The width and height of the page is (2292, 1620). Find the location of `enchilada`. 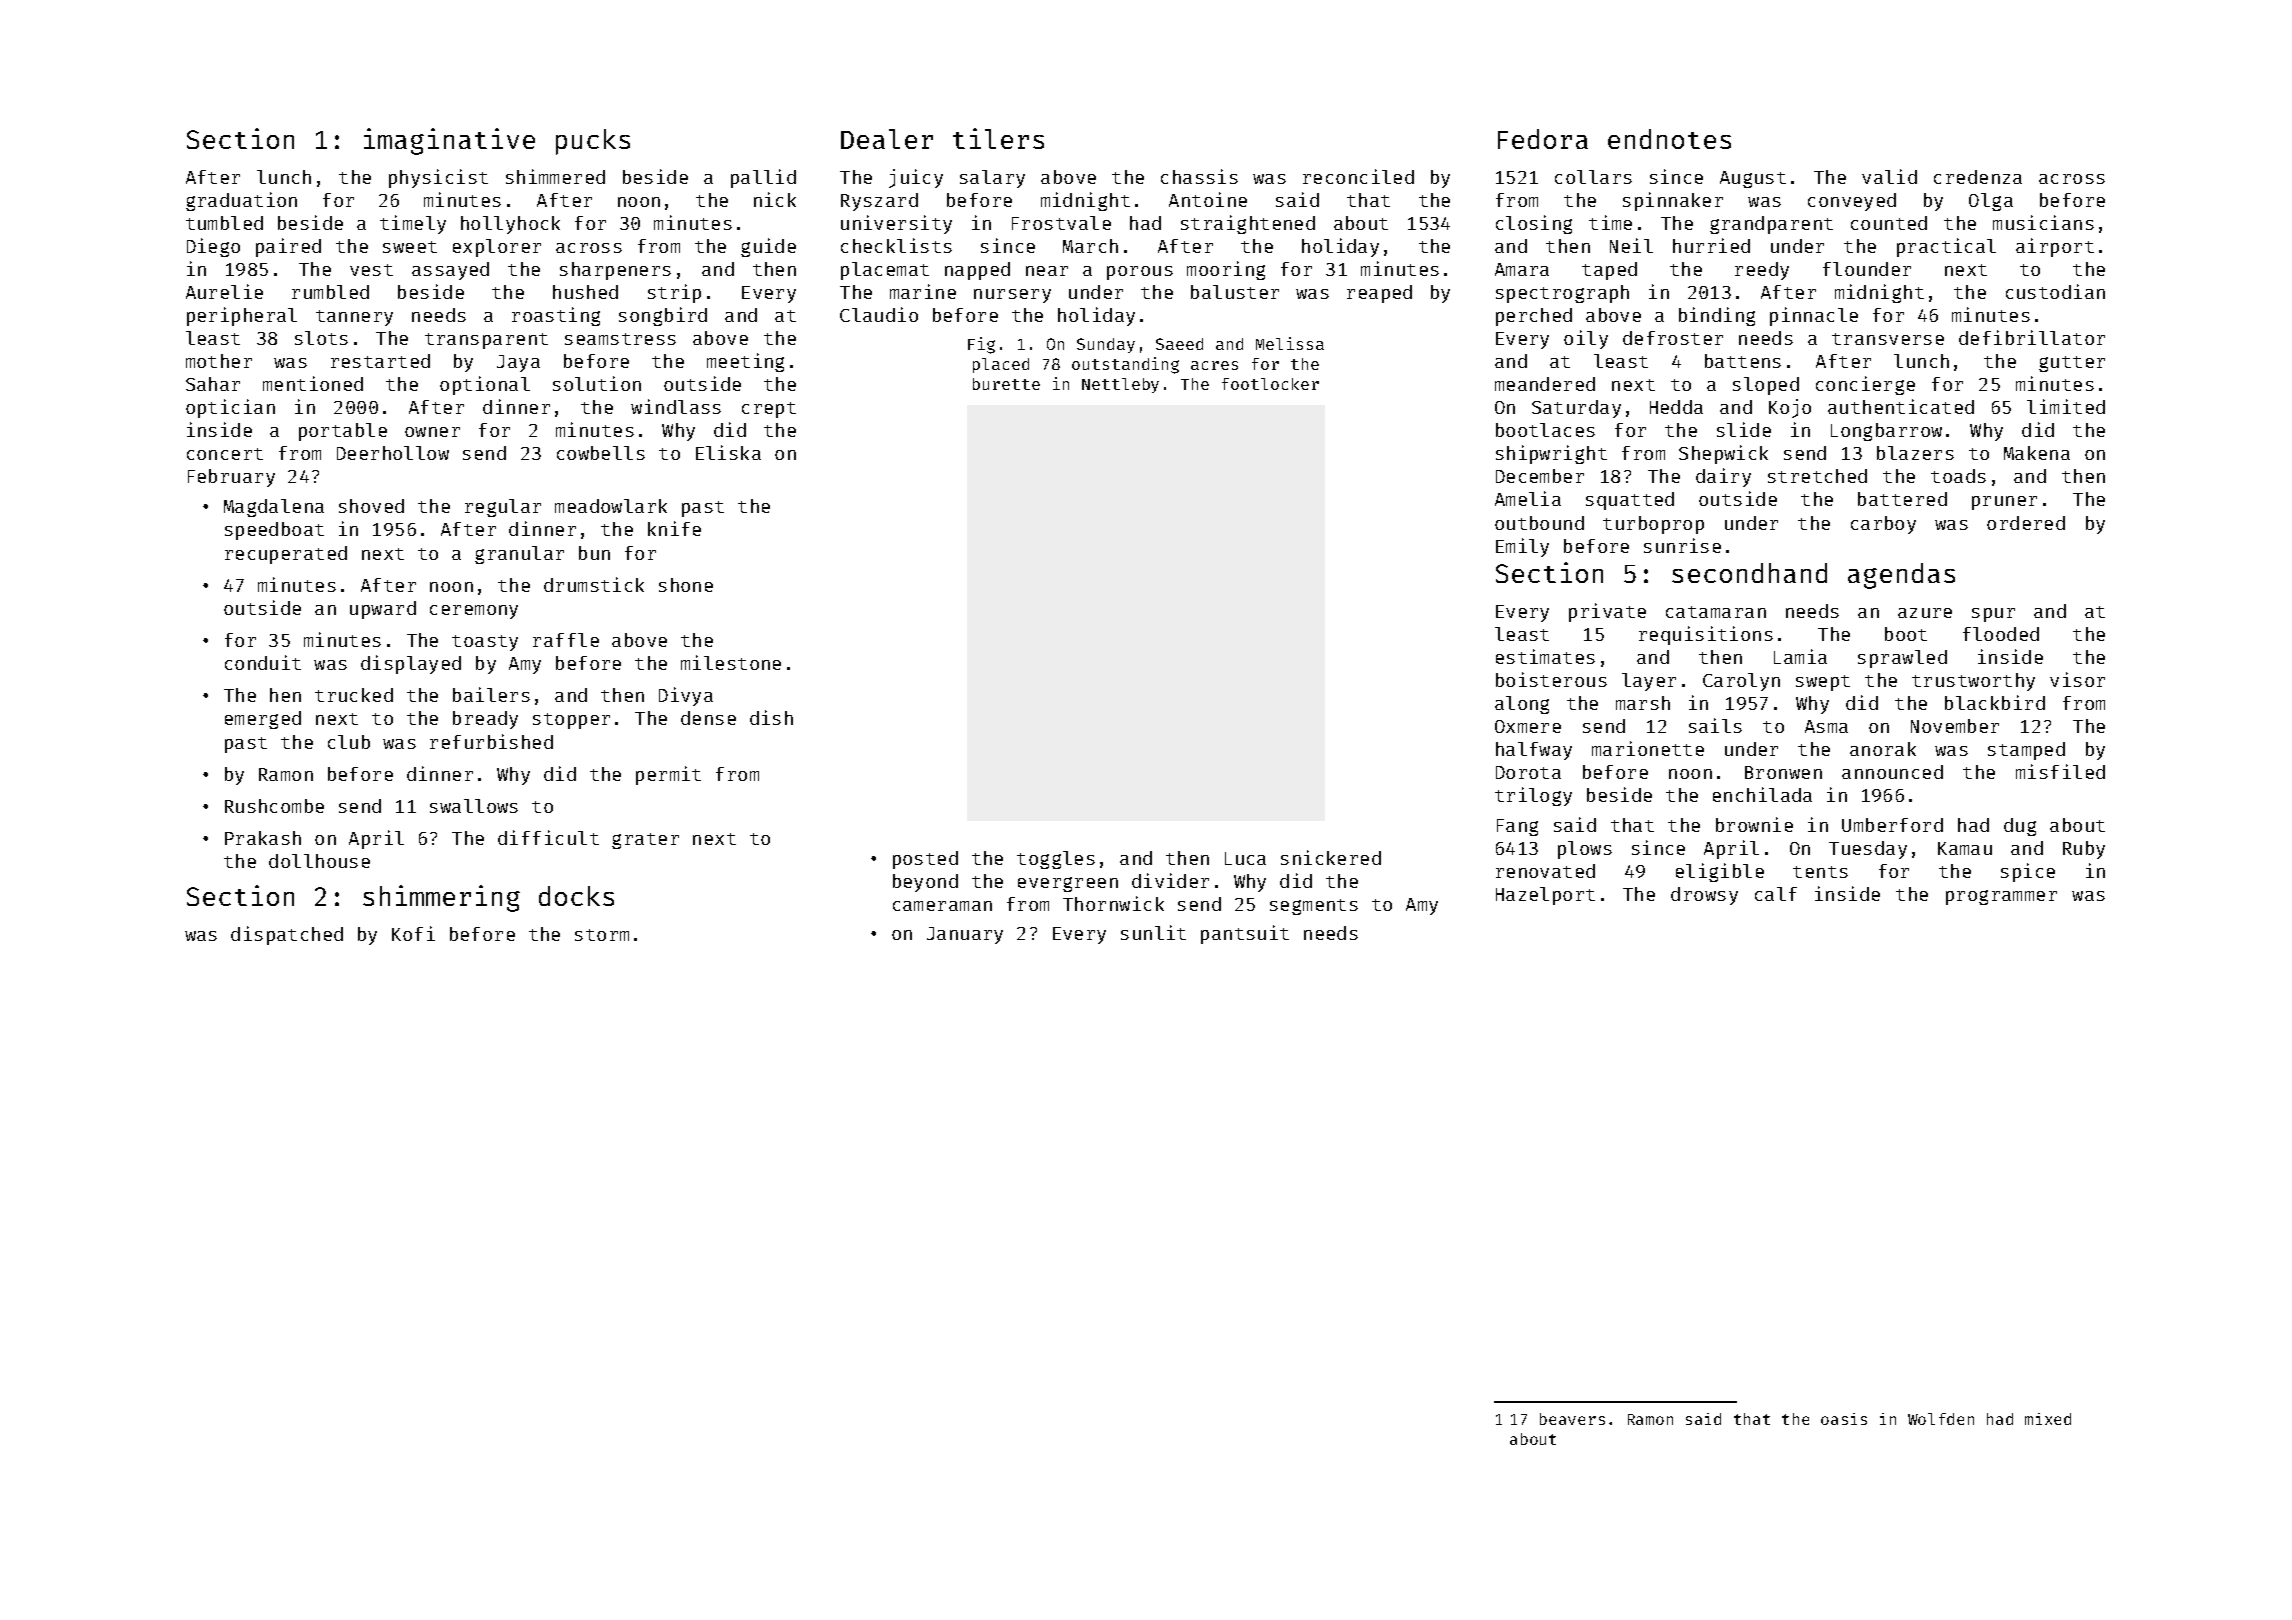

enchilada is located at coordinates (1762, 794).
